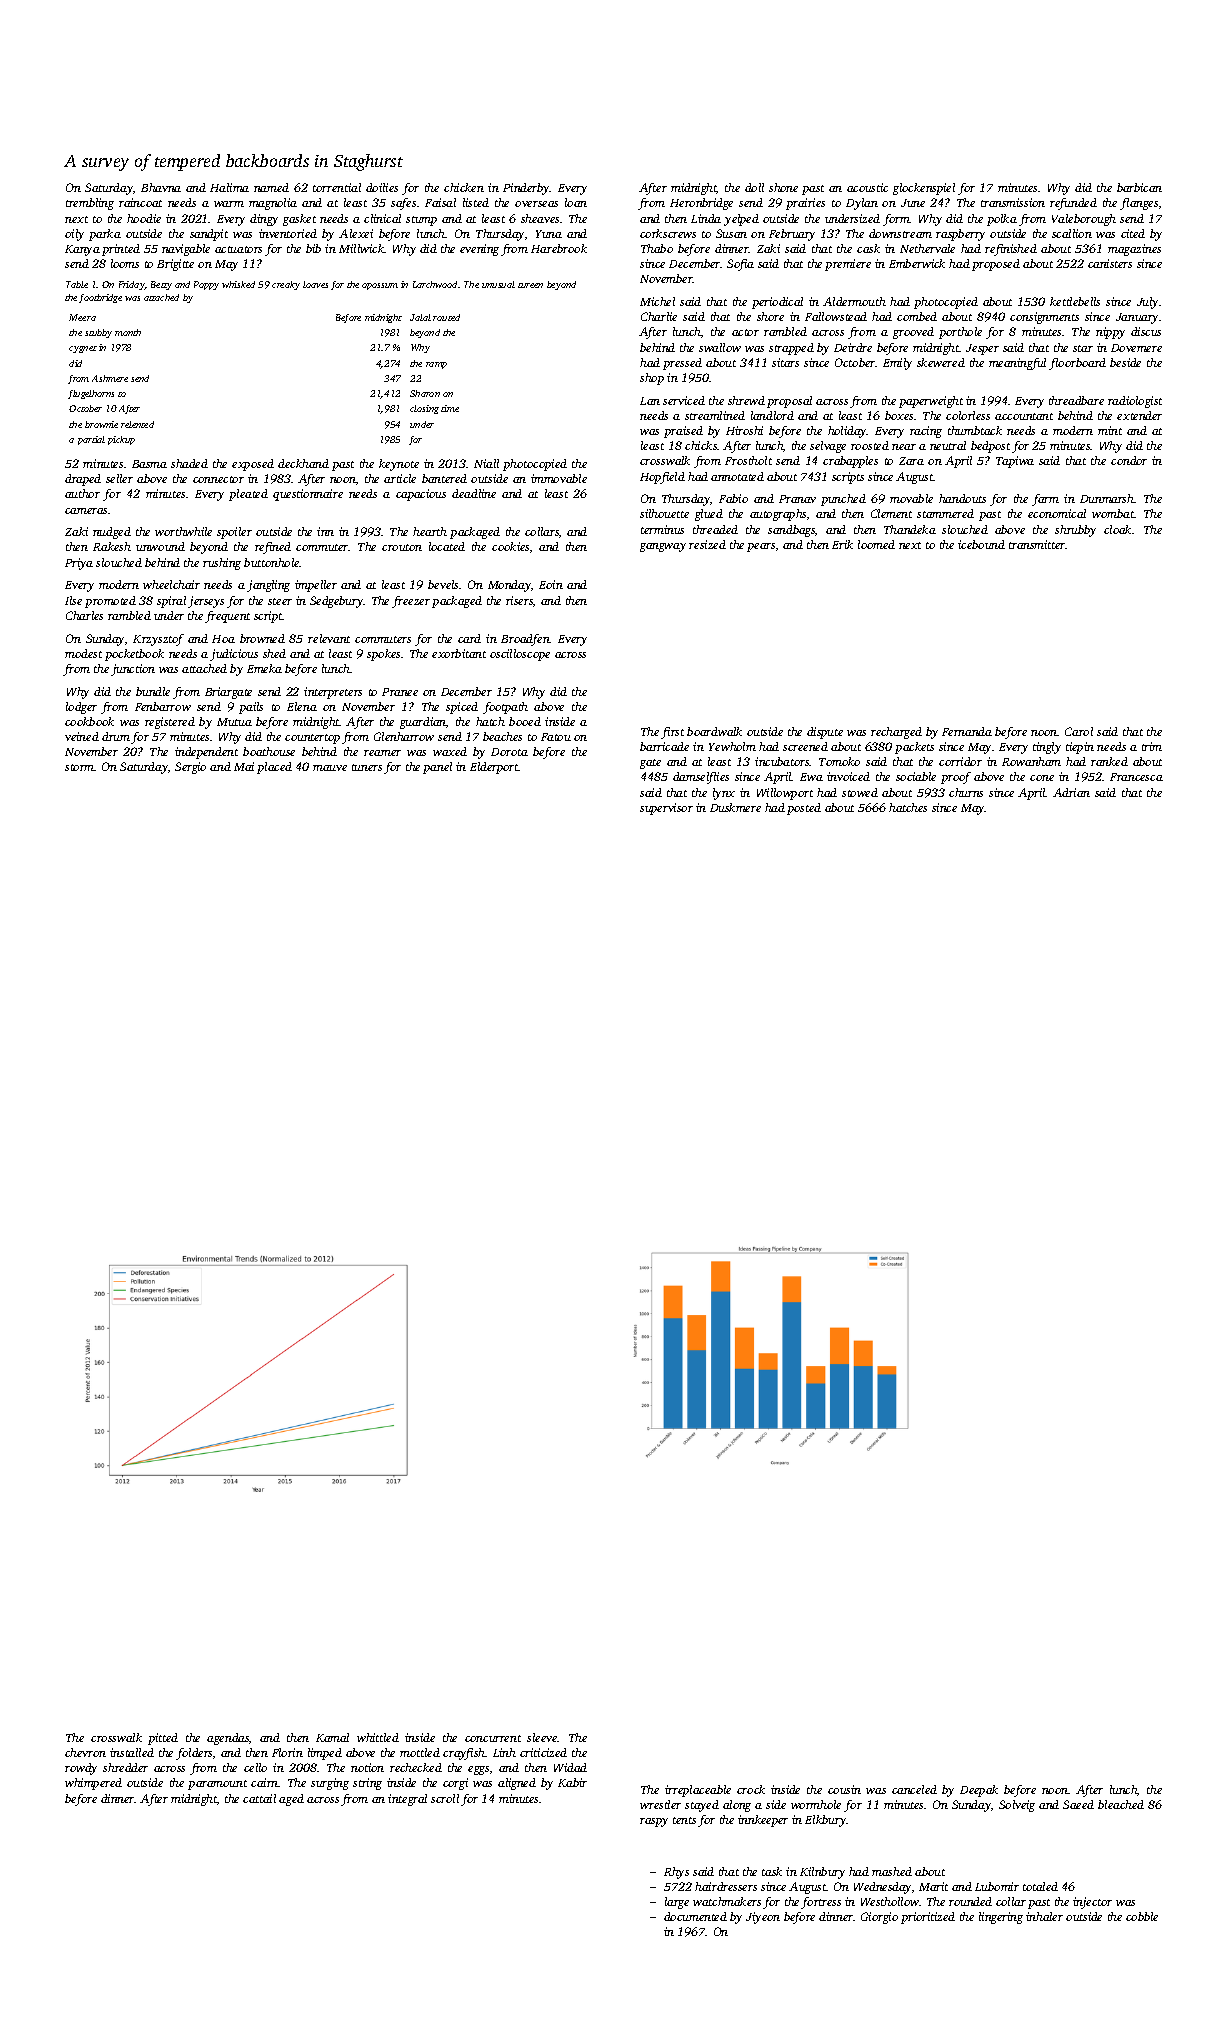 This screenshot has width=1228, height=2022. Describe the element at coordinates (735, 807) in the screenshot. I see `Duskmere` at that location.
